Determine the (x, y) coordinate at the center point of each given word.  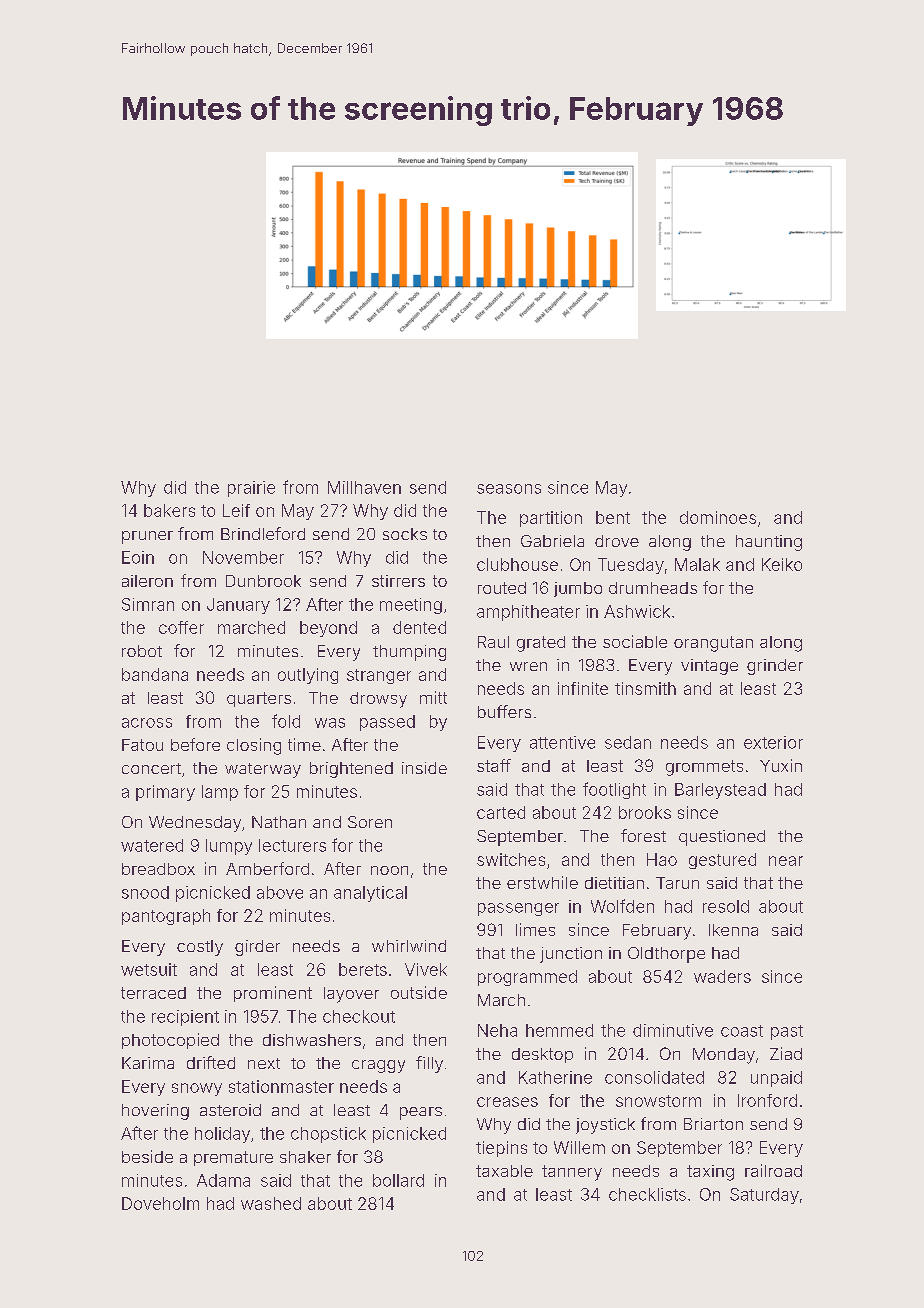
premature (233, 1158)
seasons (509, 489)
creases (507, 1102)
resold (726, 906)
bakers (169, 510)
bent (613, 517)
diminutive (673, 1030)
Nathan (279, 822)
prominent (273, 994)
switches (511, 859)
